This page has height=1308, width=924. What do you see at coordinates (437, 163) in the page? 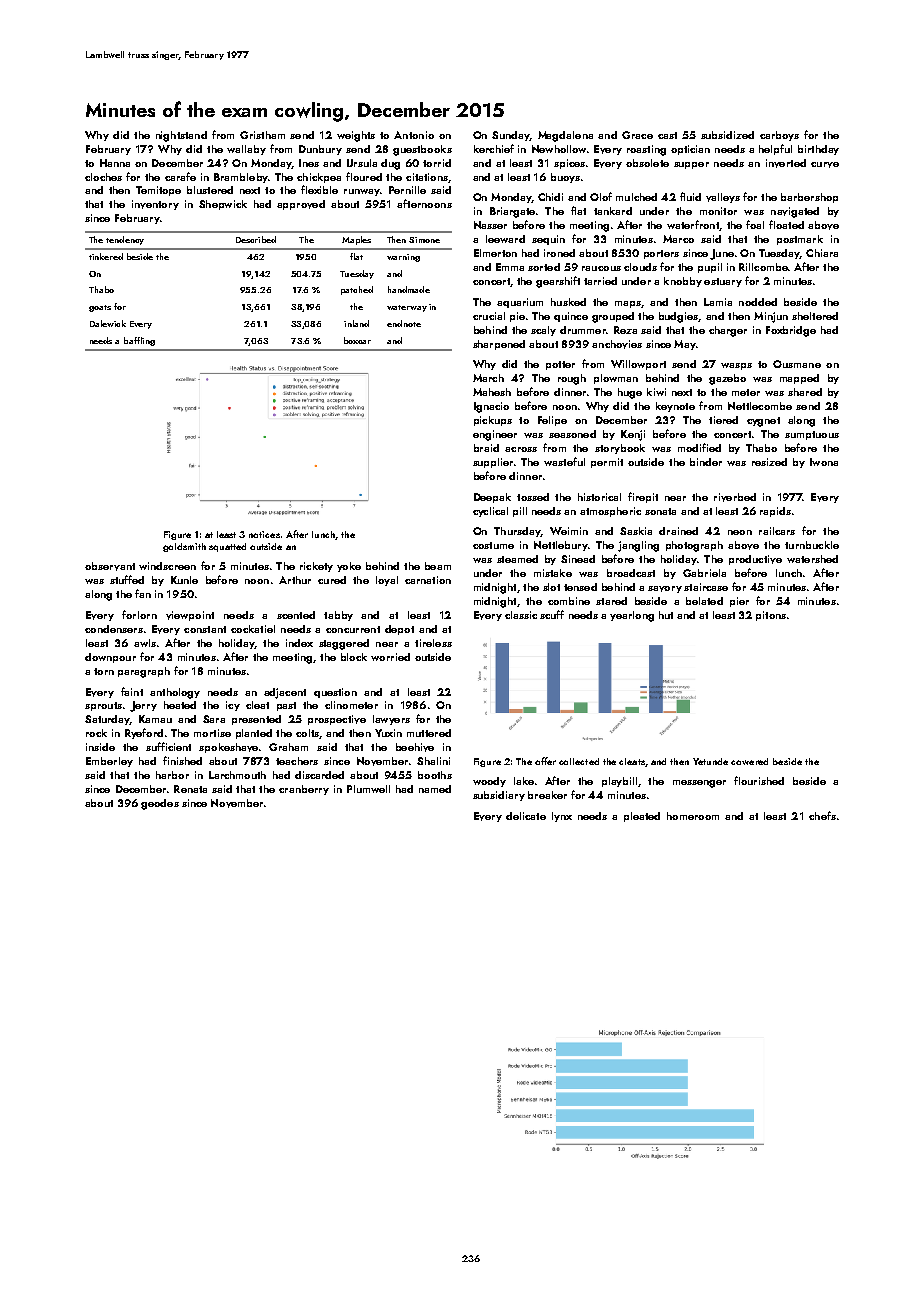
I see `torrid` at bounding box center [437, 163].
